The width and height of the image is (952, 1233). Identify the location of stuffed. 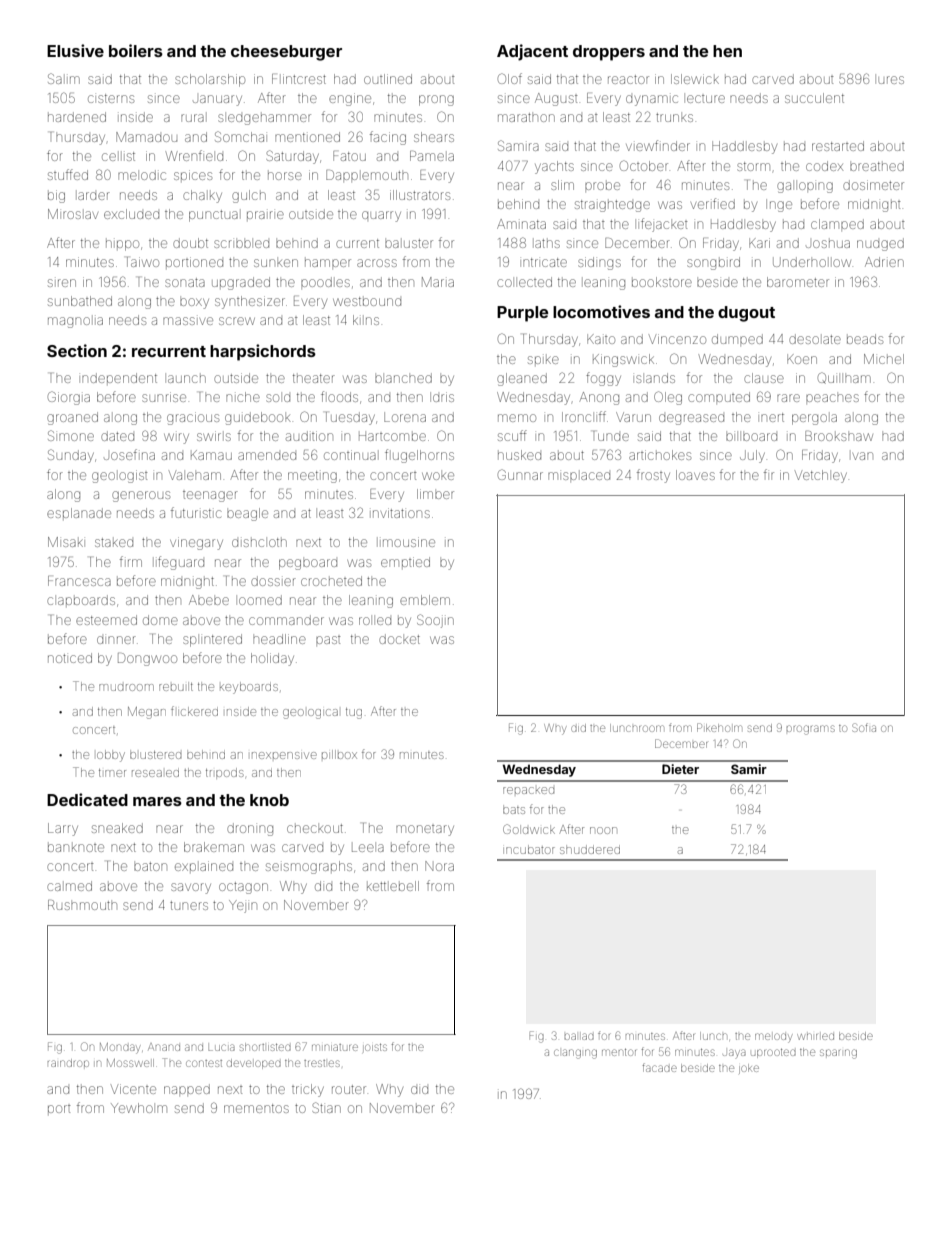
(68, 174).
